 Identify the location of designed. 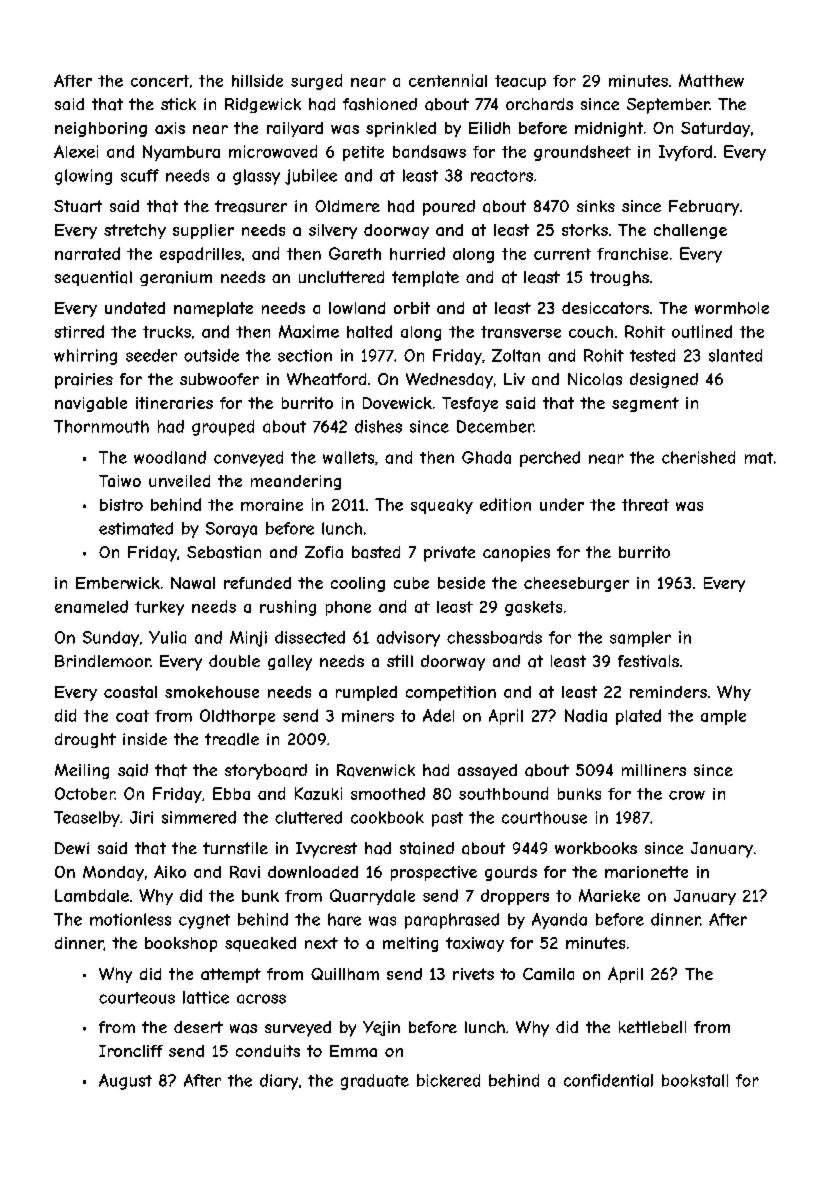
(664, 380).
